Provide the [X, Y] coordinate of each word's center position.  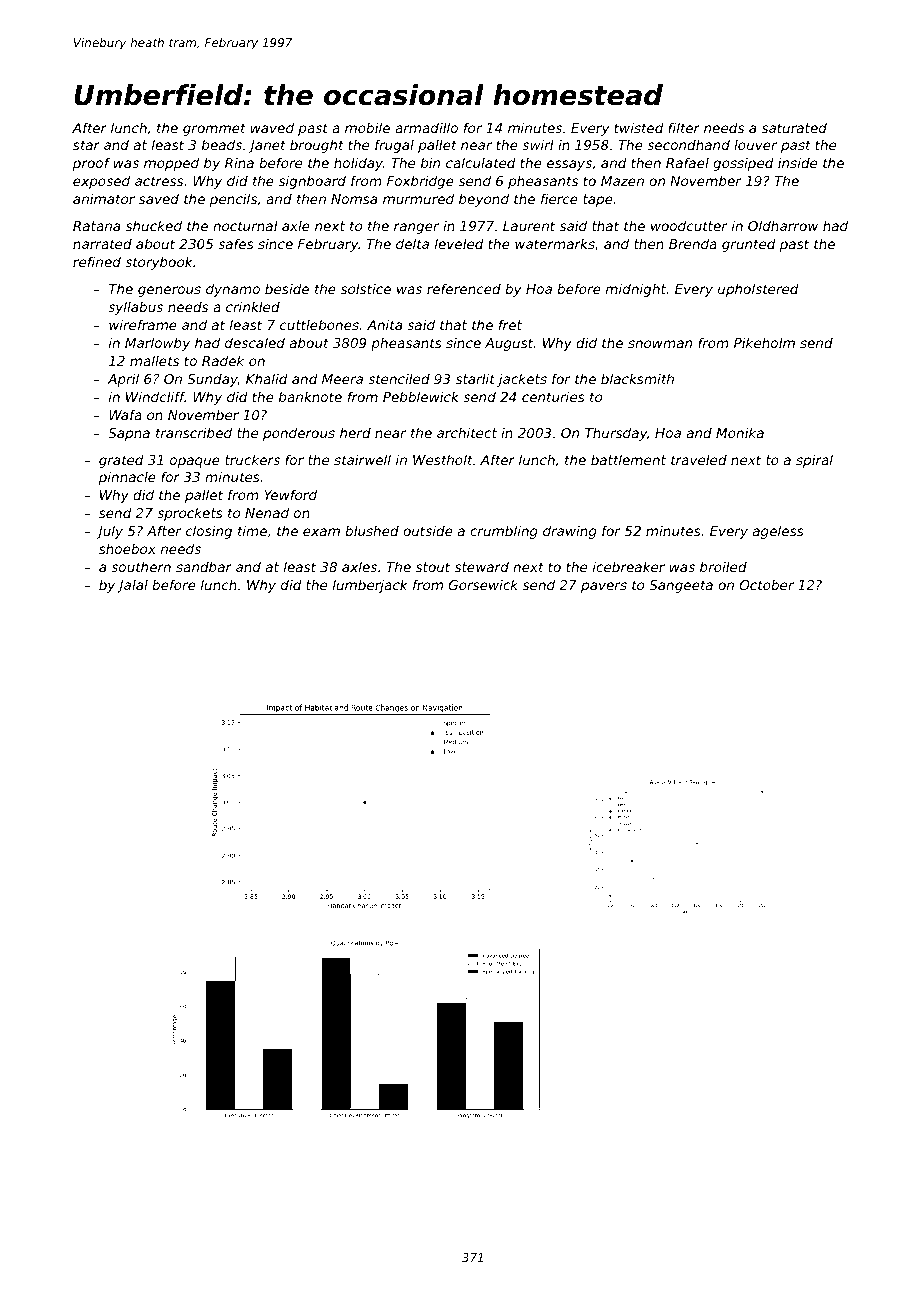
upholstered [758, 290]
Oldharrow [783, 225]
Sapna [129, 434]
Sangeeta [681, 586]
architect [467, 432]
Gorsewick [483, 584]
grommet [214, 129]
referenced [464, 288]
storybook [159, 263]
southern [141, 566]
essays [569, 165]
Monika [740, 432]
